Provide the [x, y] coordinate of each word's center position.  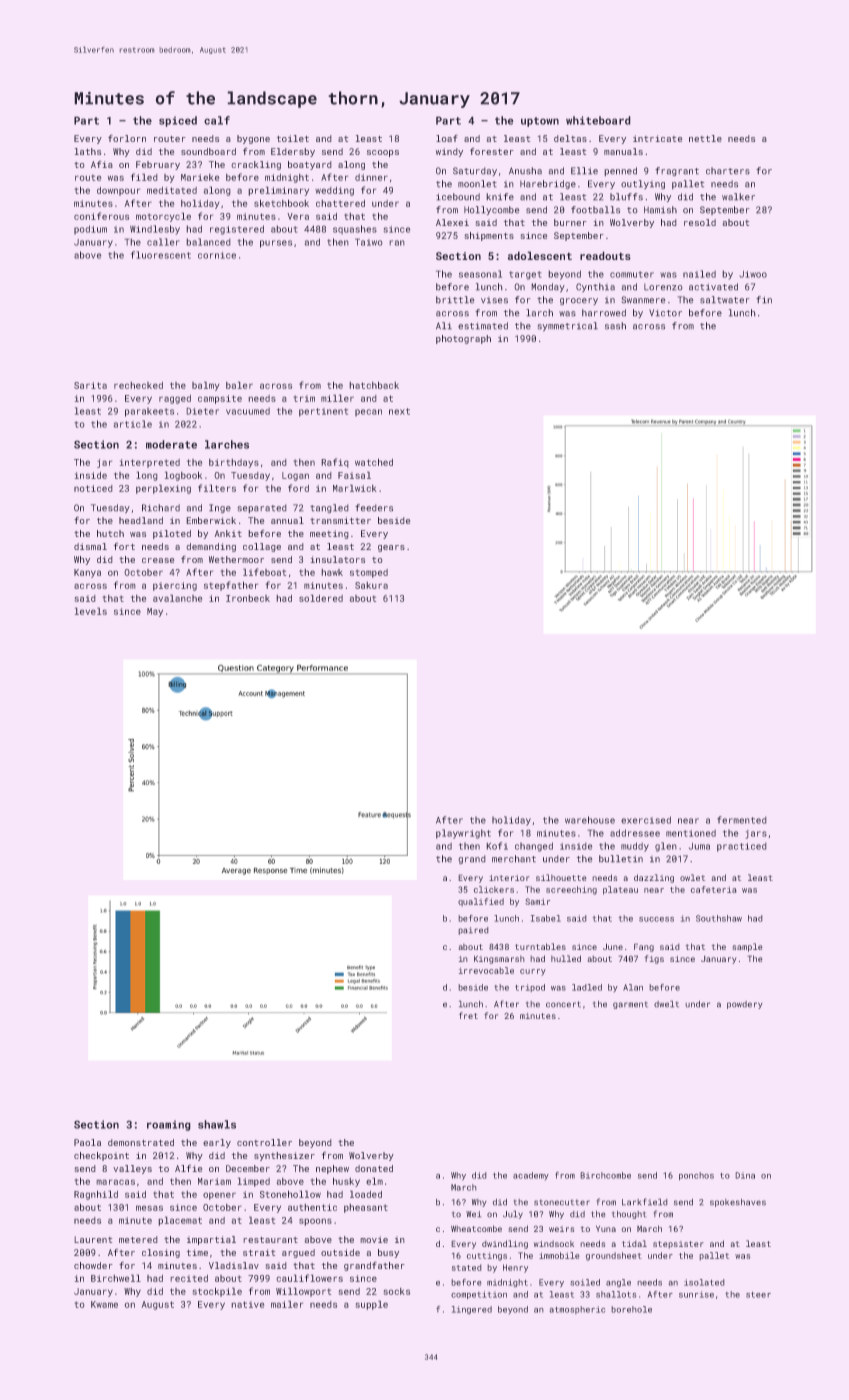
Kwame [104, 1304]
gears [391, 548]
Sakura [371, 585]
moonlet [477, 183]
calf [217, 120]
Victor [665, 312]
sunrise [696, 1294]
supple [371, 1305]
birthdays [234, 463]
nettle [705, 138]
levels [91, 611]
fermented [741, 820]
